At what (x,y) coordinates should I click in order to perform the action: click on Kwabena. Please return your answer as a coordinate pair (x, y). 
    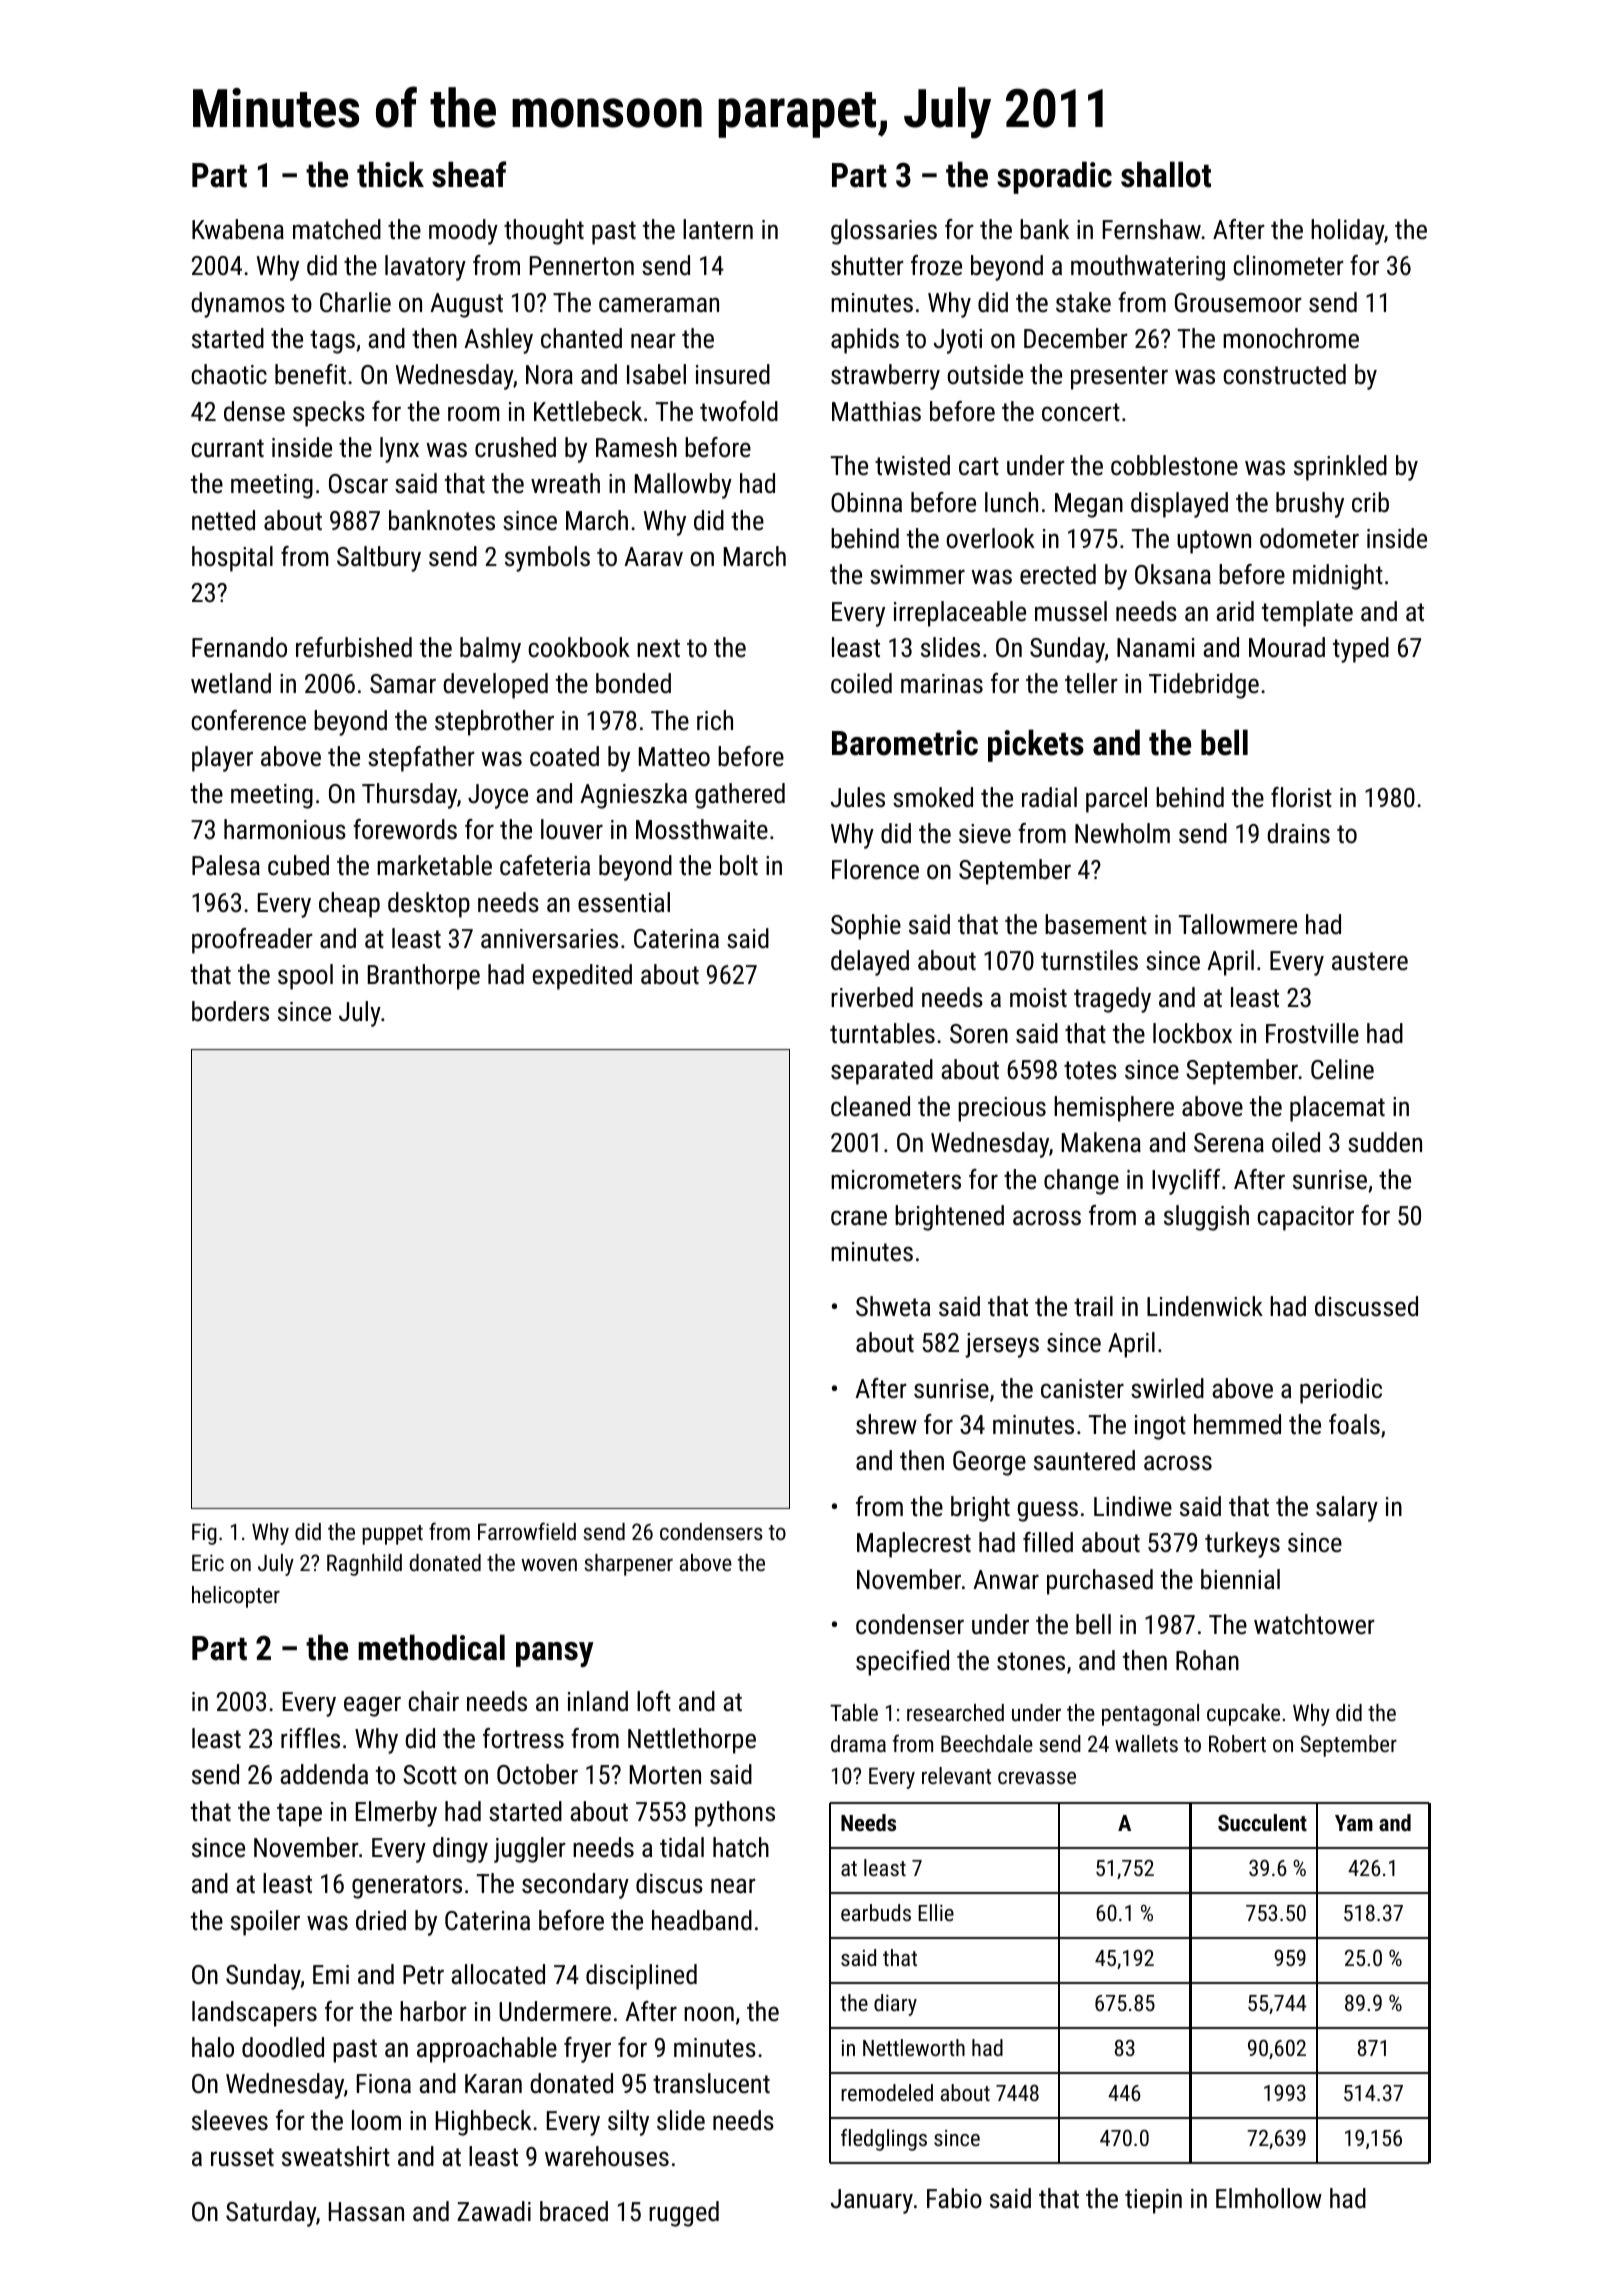
    Looking at the image, I should click on (238, 229).
